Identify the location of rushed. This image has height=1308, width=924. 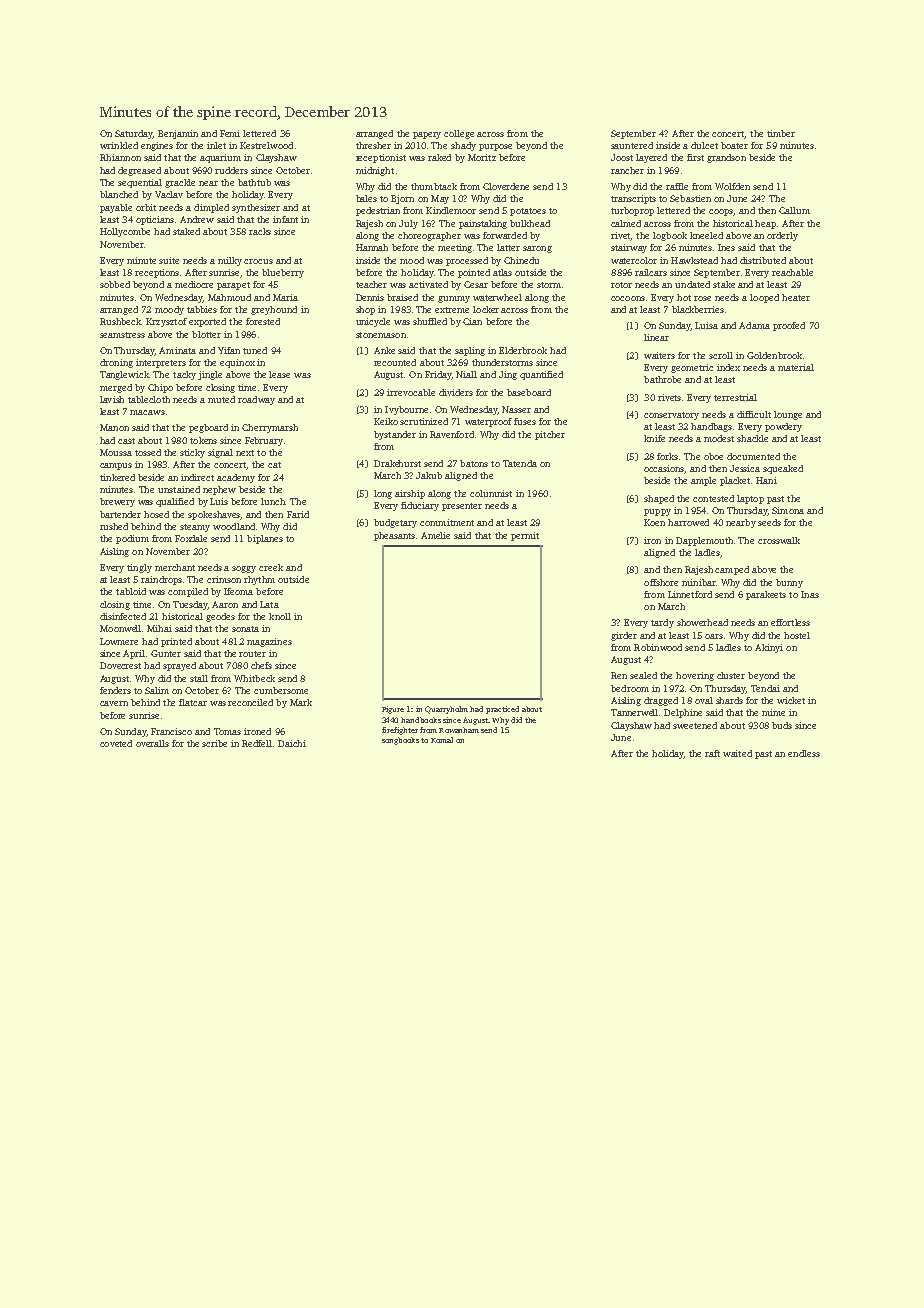
(114, 526).
